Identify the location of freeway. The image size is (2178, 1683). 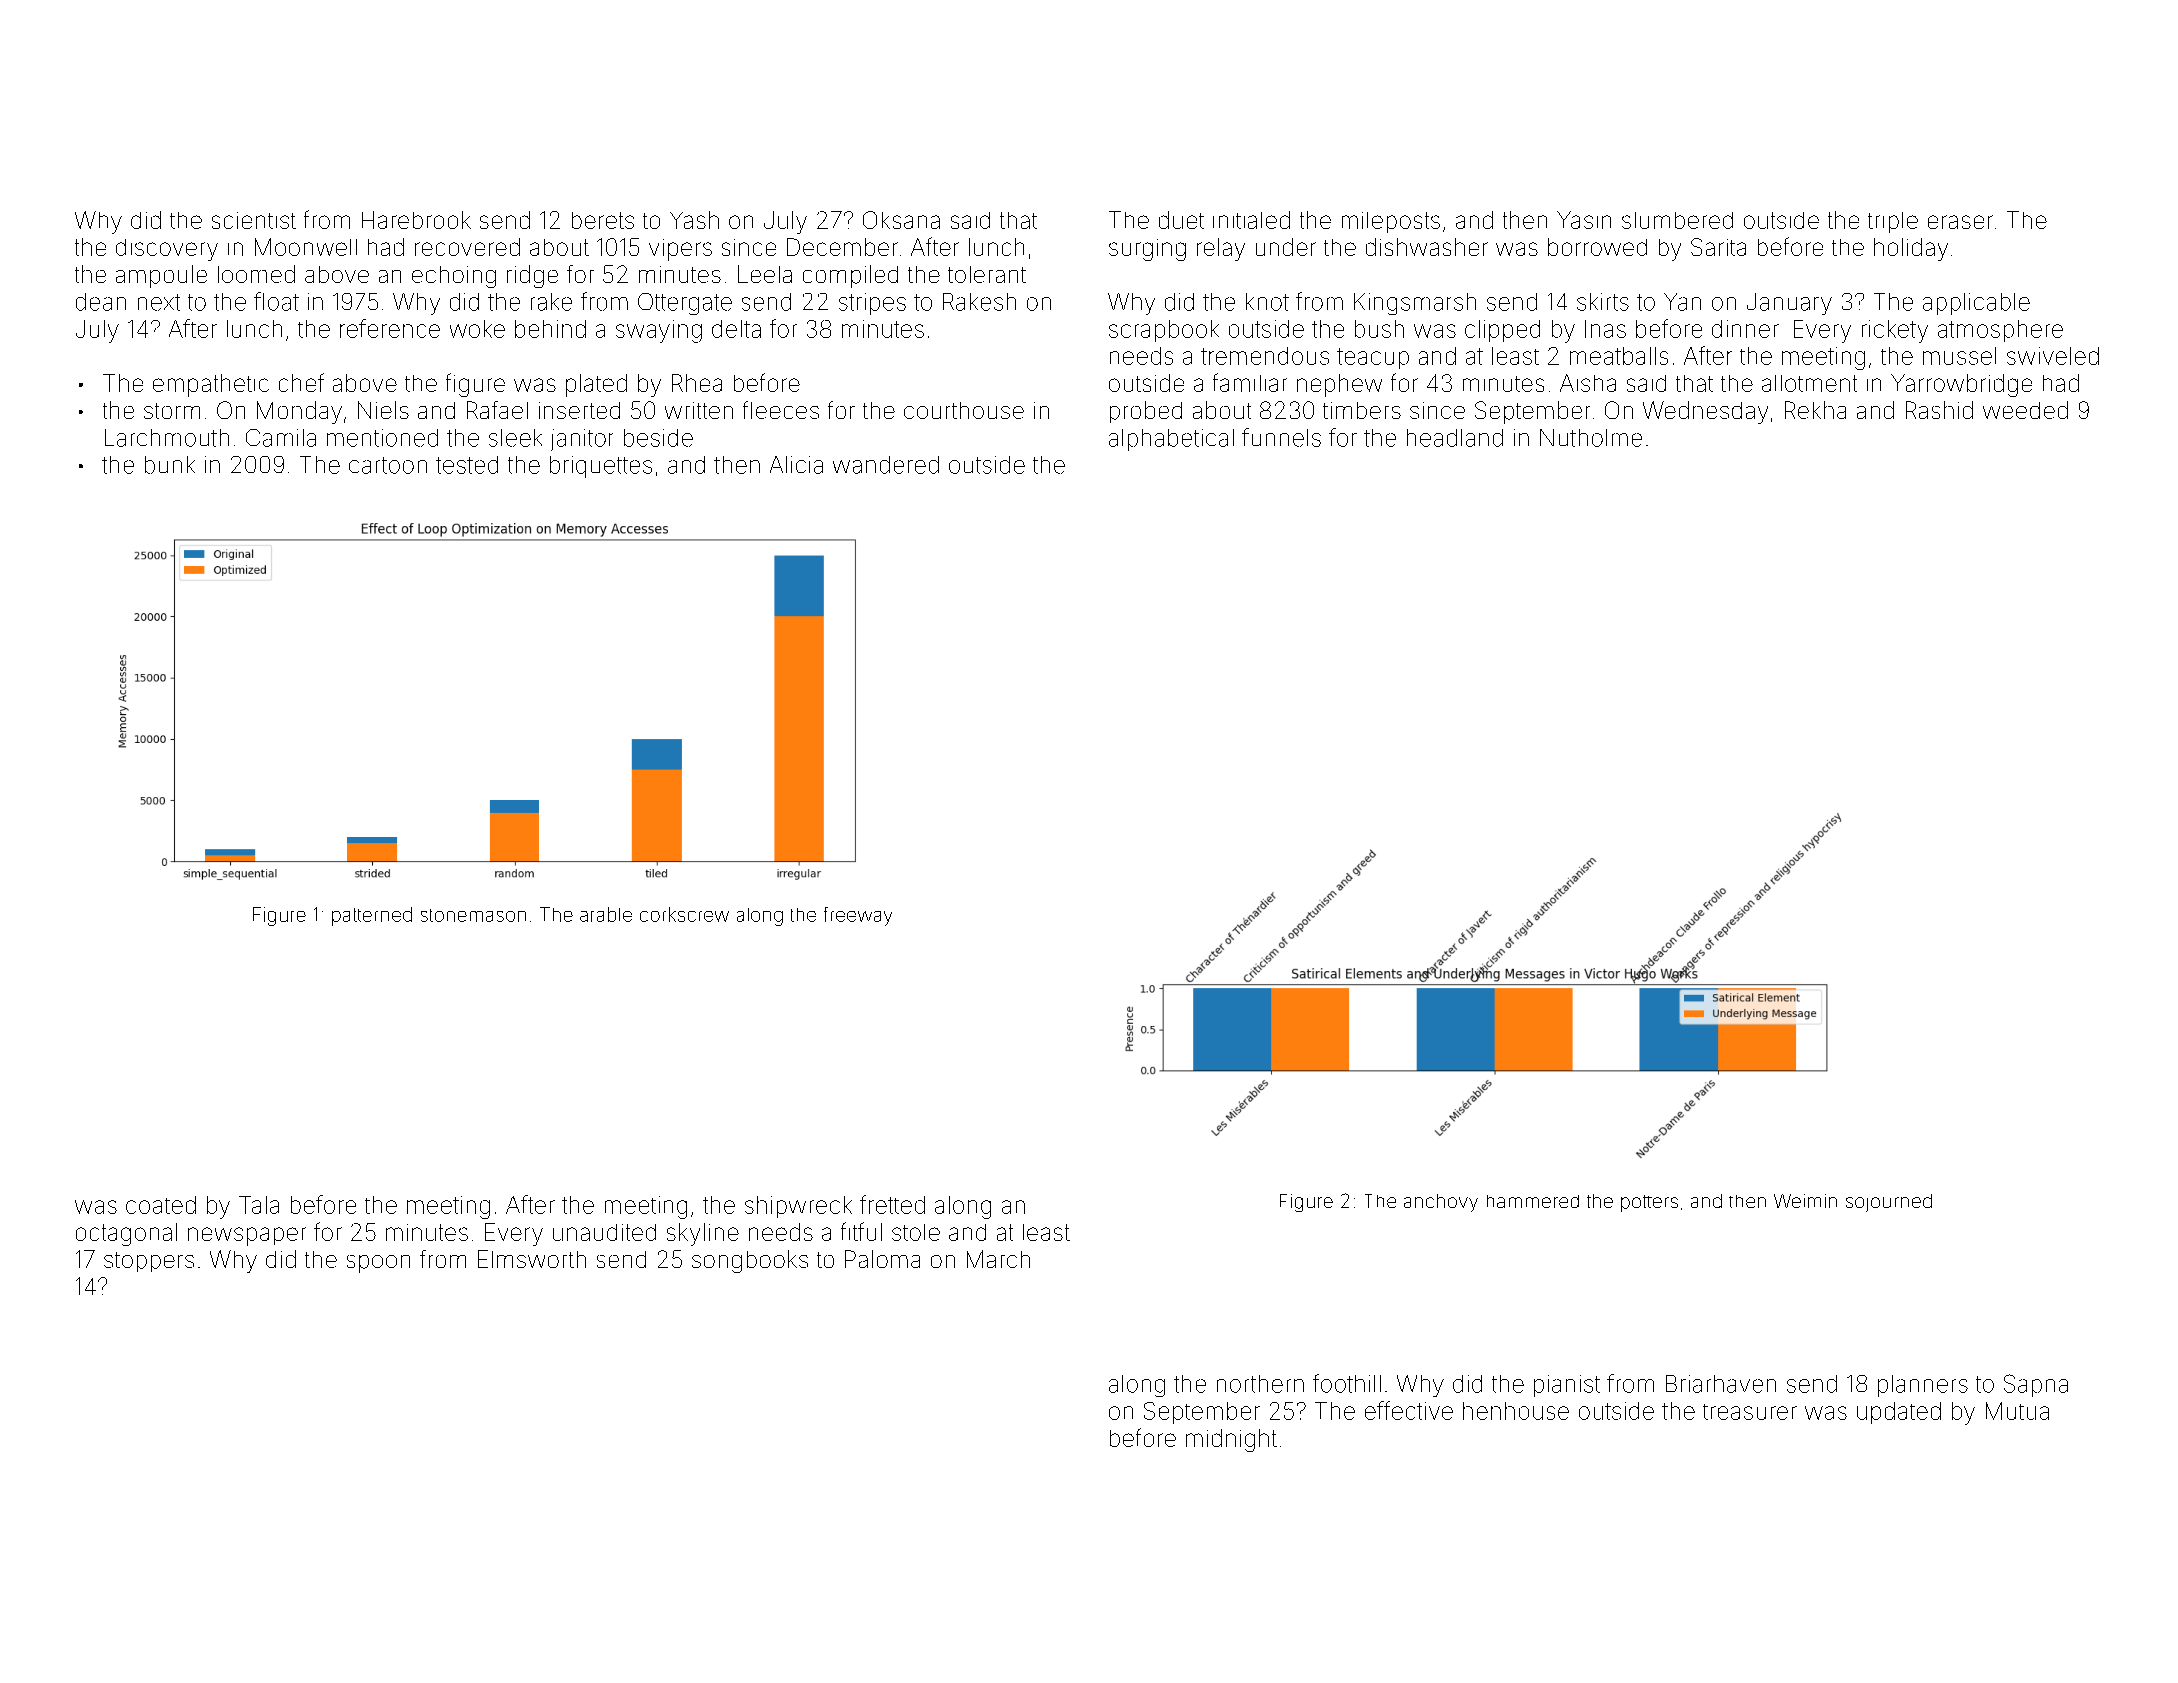
(858, 916).
